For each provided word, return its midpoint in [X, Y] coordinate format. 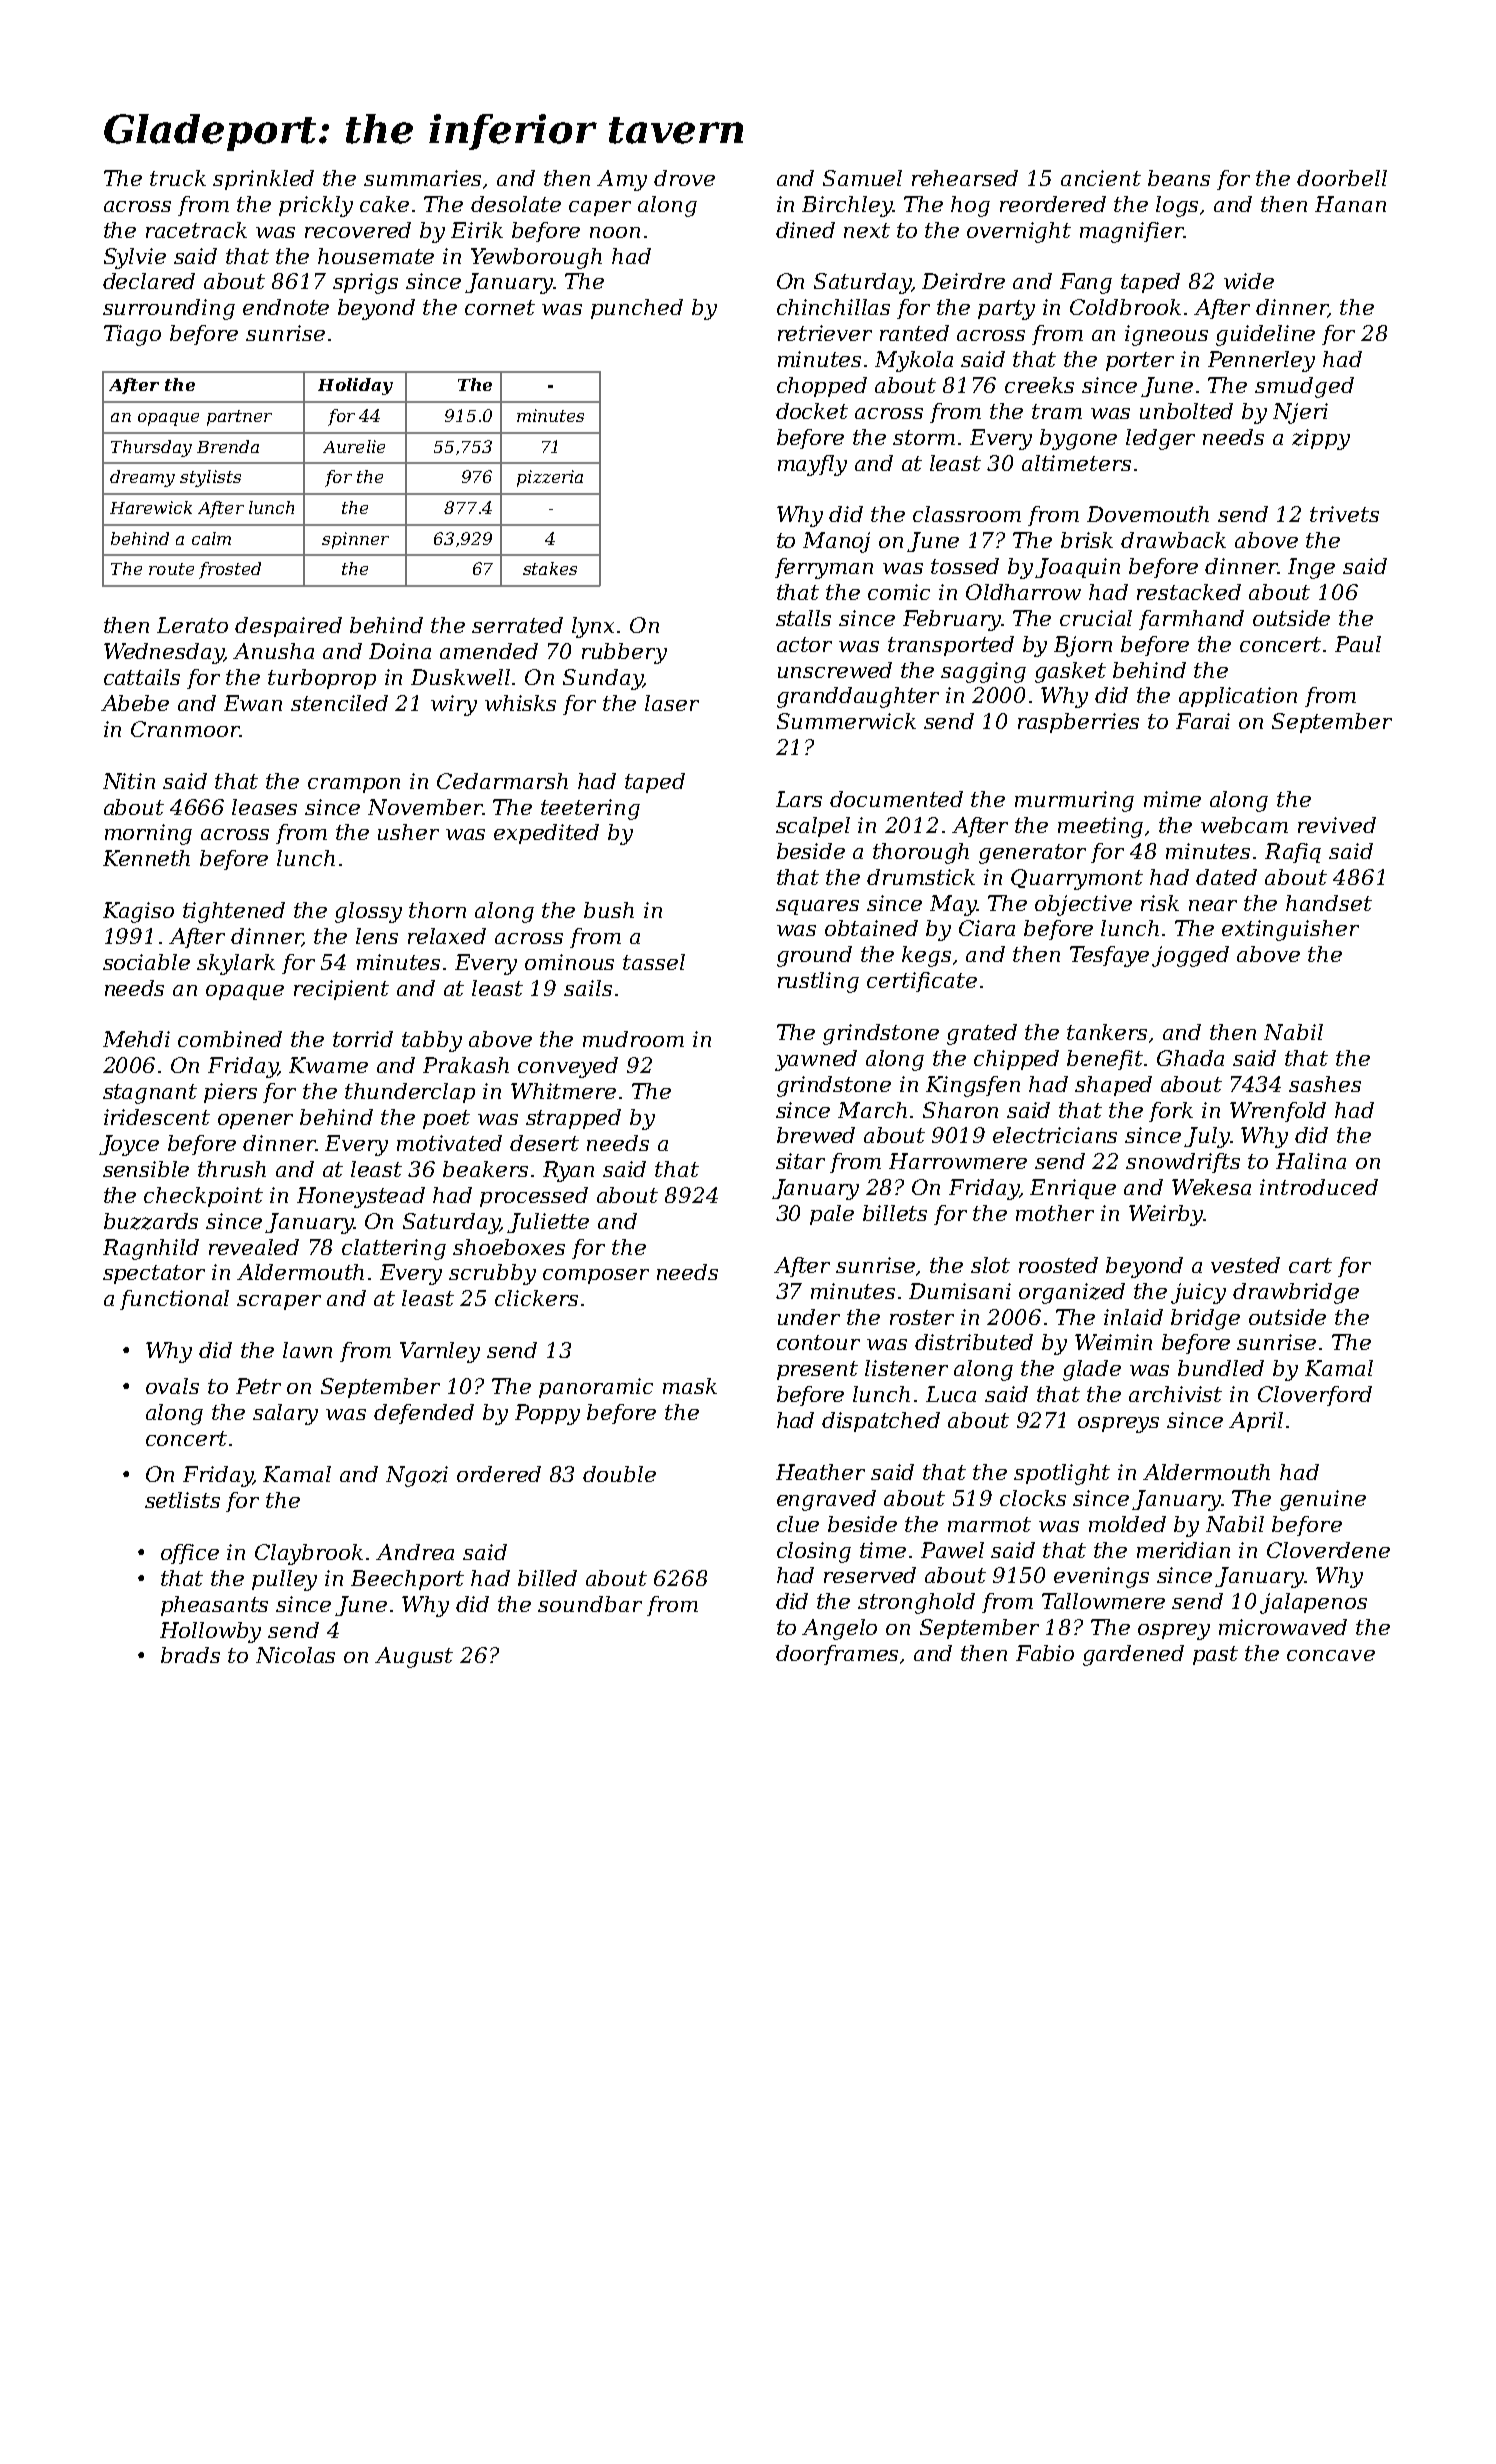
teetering [590, 809]
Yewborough [536, 258]
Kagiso [138, 912]
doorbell [1342, 178]
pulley [284, 1580]
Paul [1358, 644]
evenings [1101, 1577]
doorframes [837, 1655]
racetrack [196, 230]
